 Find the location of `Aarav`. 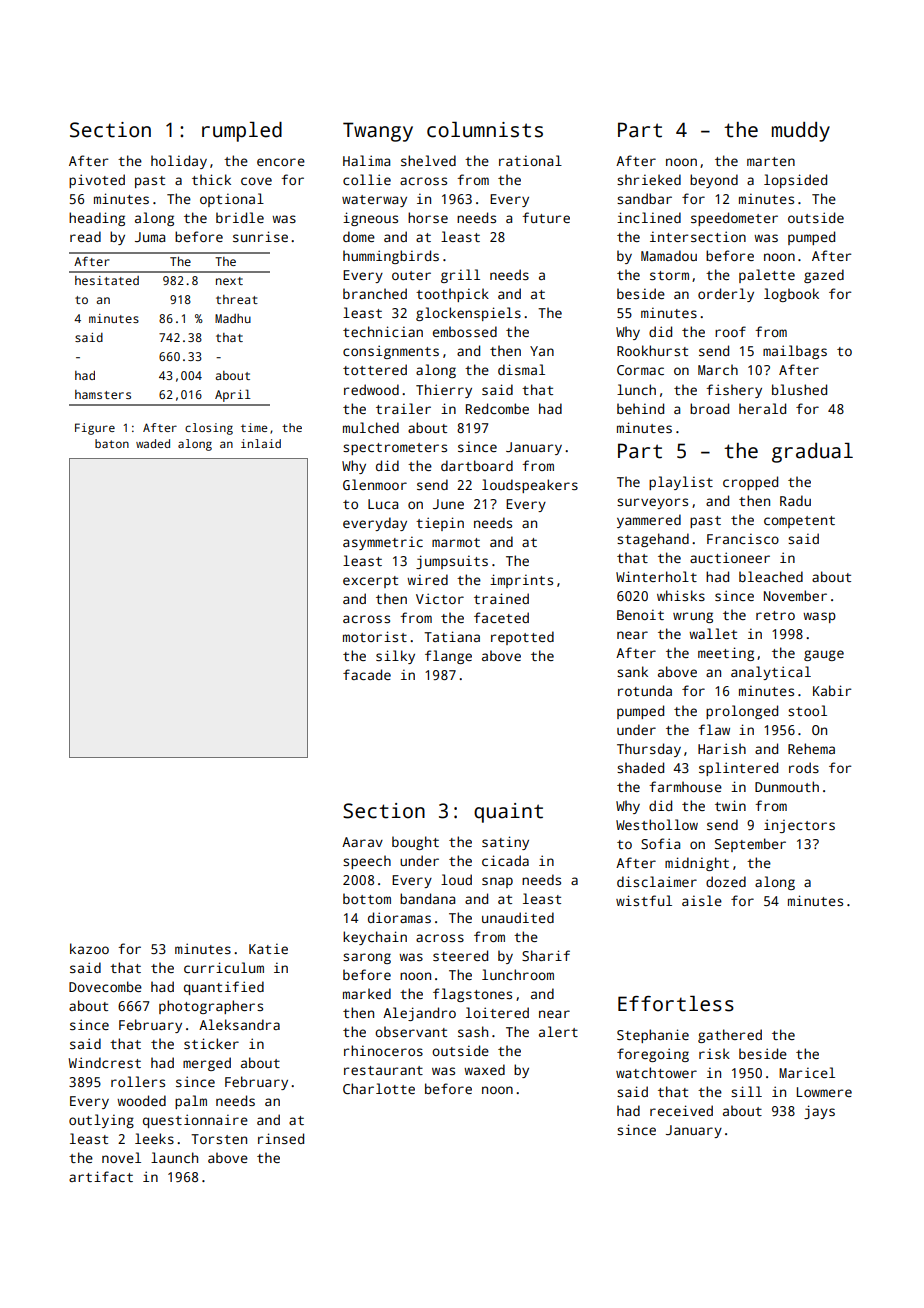

Aarav is located at coordinates (362, 842).
